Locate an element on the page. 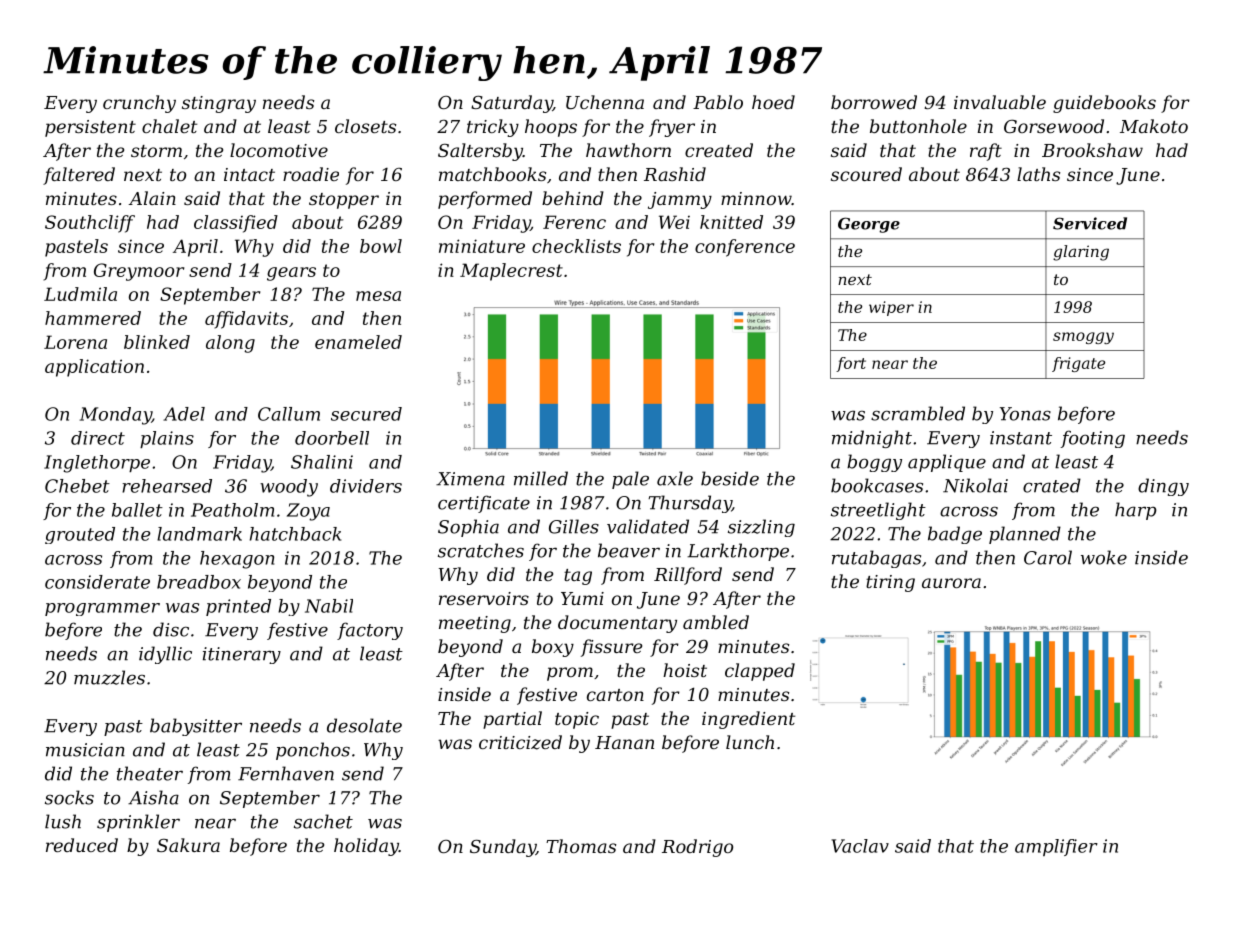  Shalini is located at coordinates (322, 462).
